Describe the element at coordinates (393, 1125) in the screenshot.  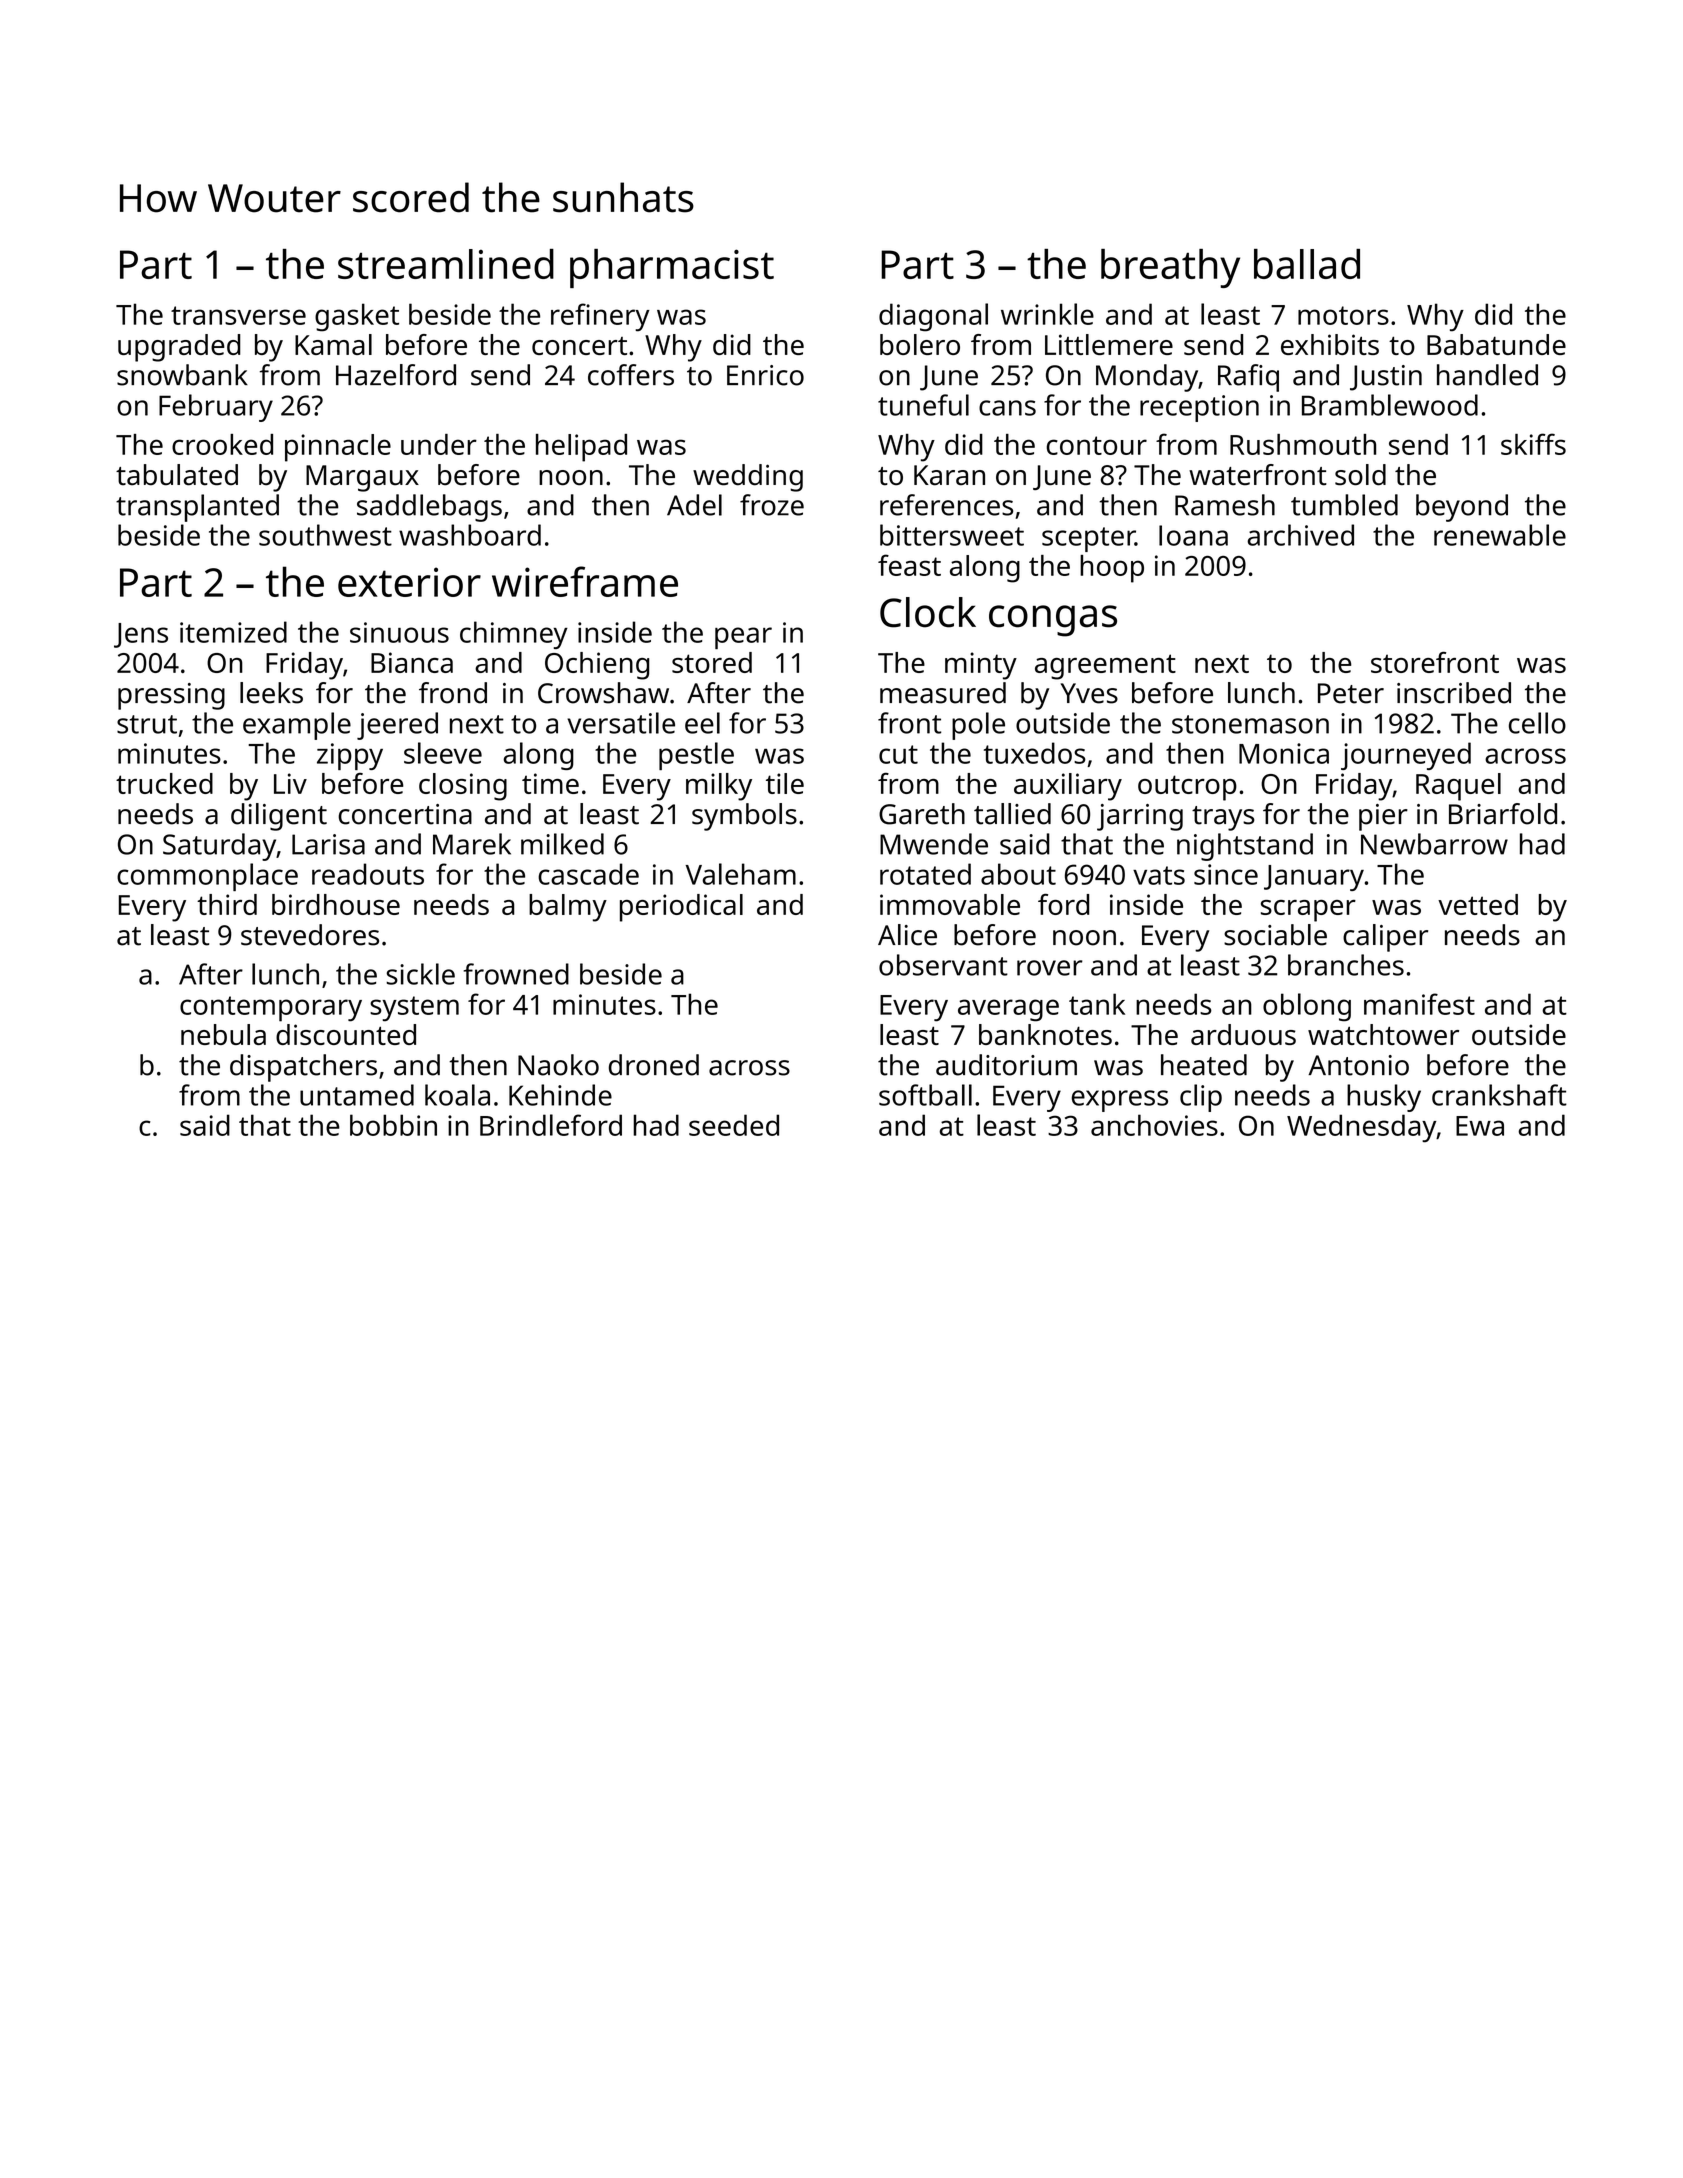
I see `bobbin` at that location.
